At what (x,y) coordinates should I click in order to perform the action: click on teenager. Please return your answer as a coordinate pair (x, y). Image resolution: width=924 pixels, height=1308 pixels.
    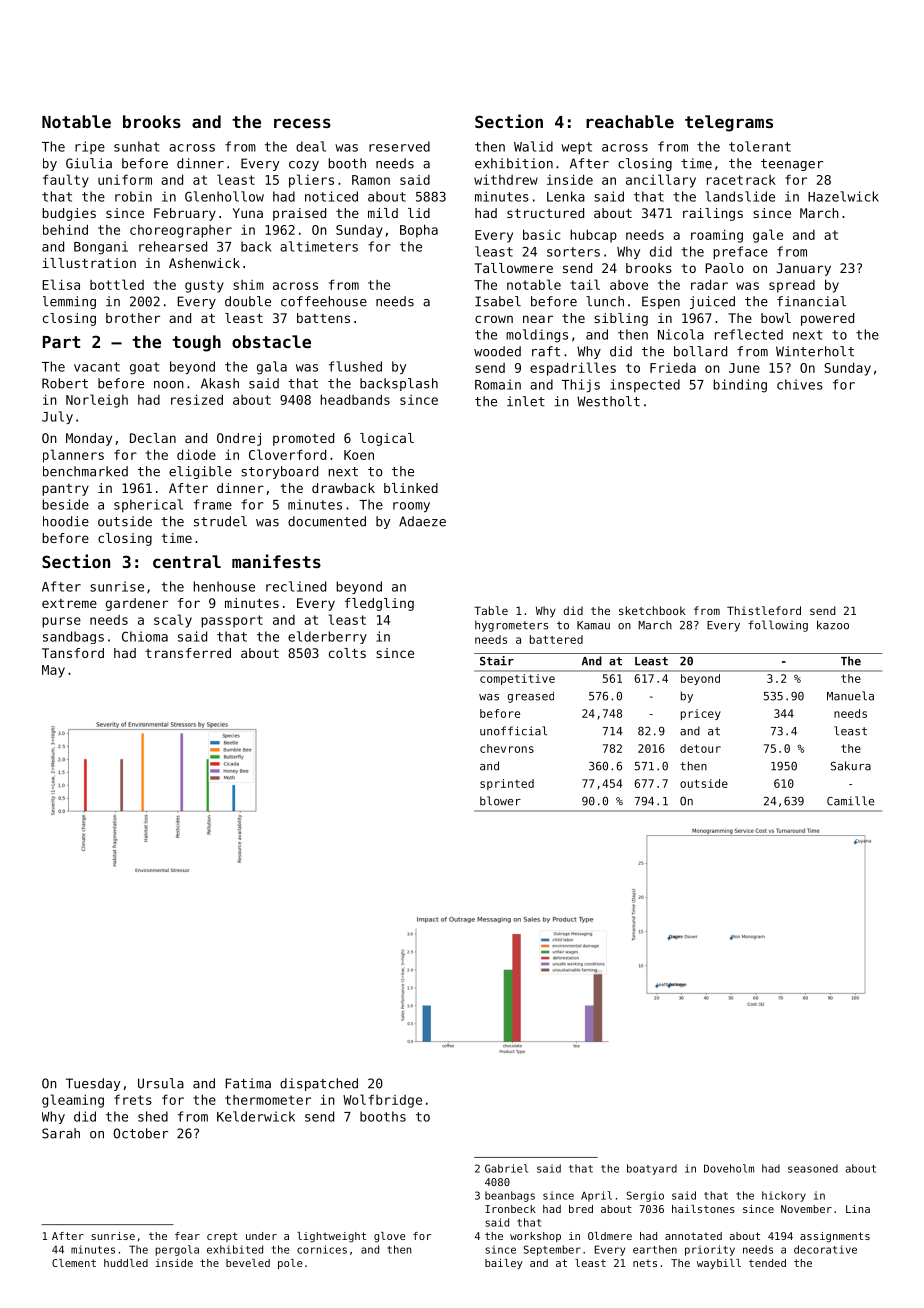
    Looking at the image, I should click on (792, 165).
